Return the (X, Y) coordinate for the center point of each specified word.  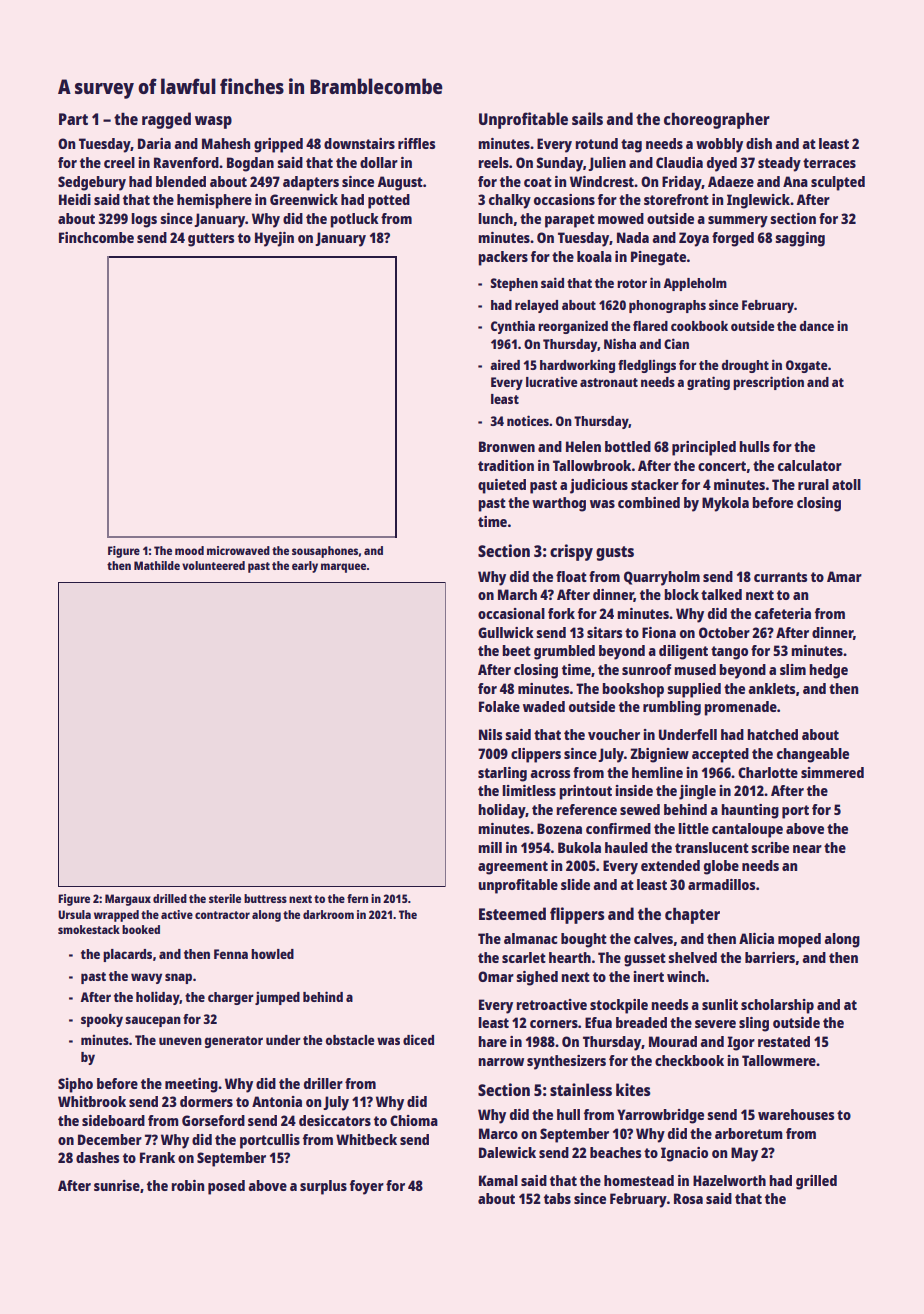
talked (721, 594)
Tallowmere (779, 1060)
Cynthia (513, 327)
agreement (513, 868)
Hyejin (274, 239)
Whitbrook (92, 1101)
